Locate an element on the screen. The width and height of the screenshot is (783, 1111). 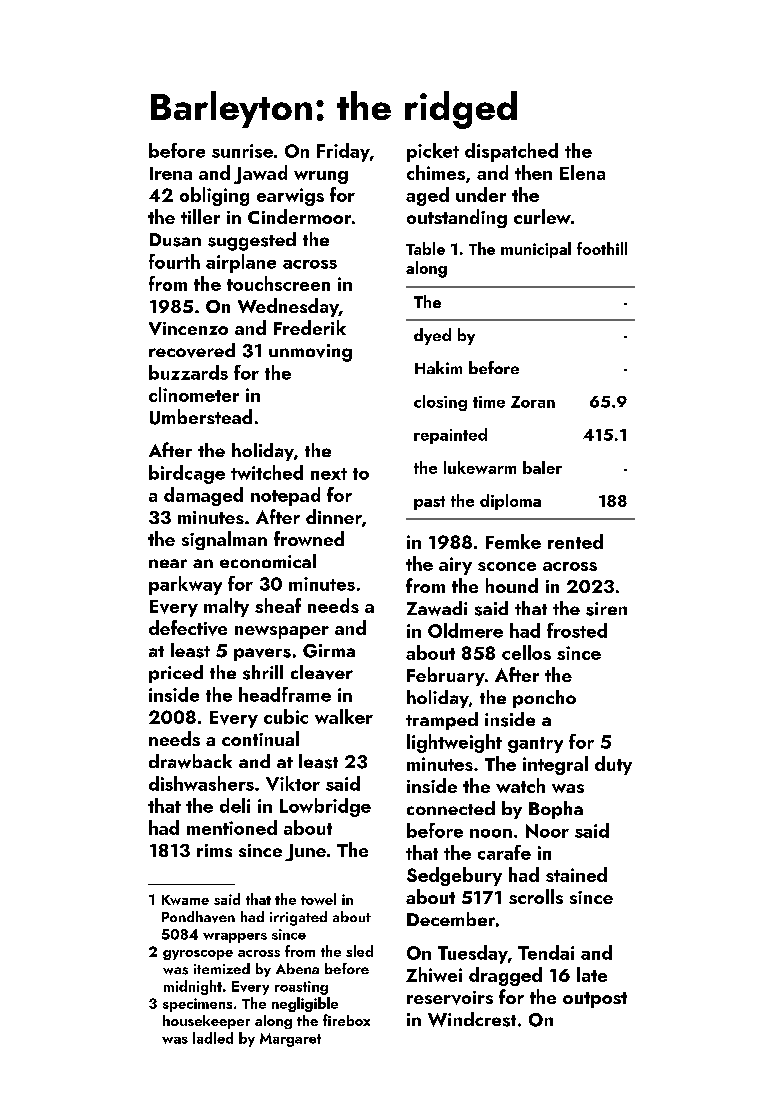
Table is located at coordinates (425, 248).
